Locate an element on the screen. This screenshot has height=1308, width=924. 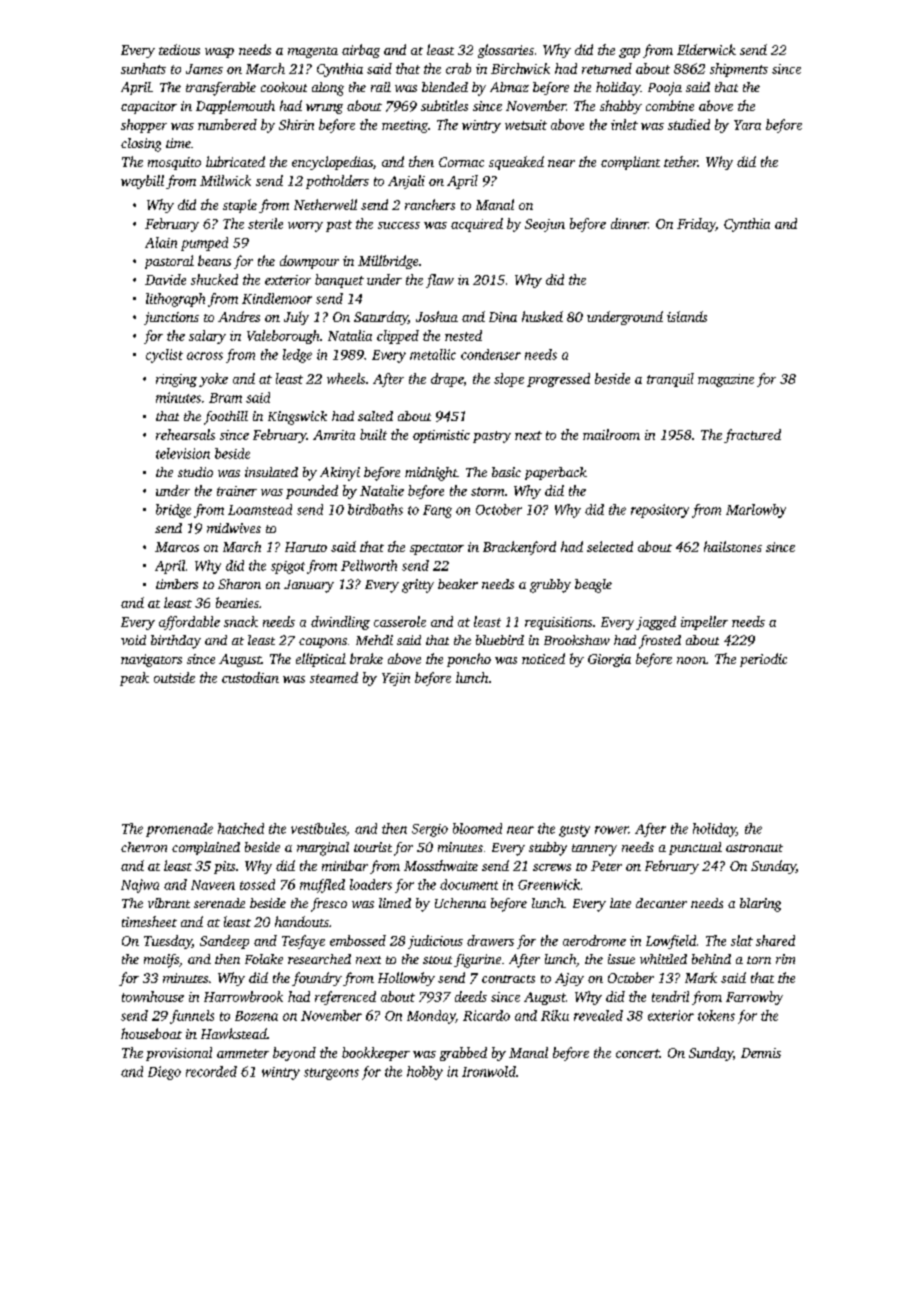
gap is located at coordinates (629, 53).
